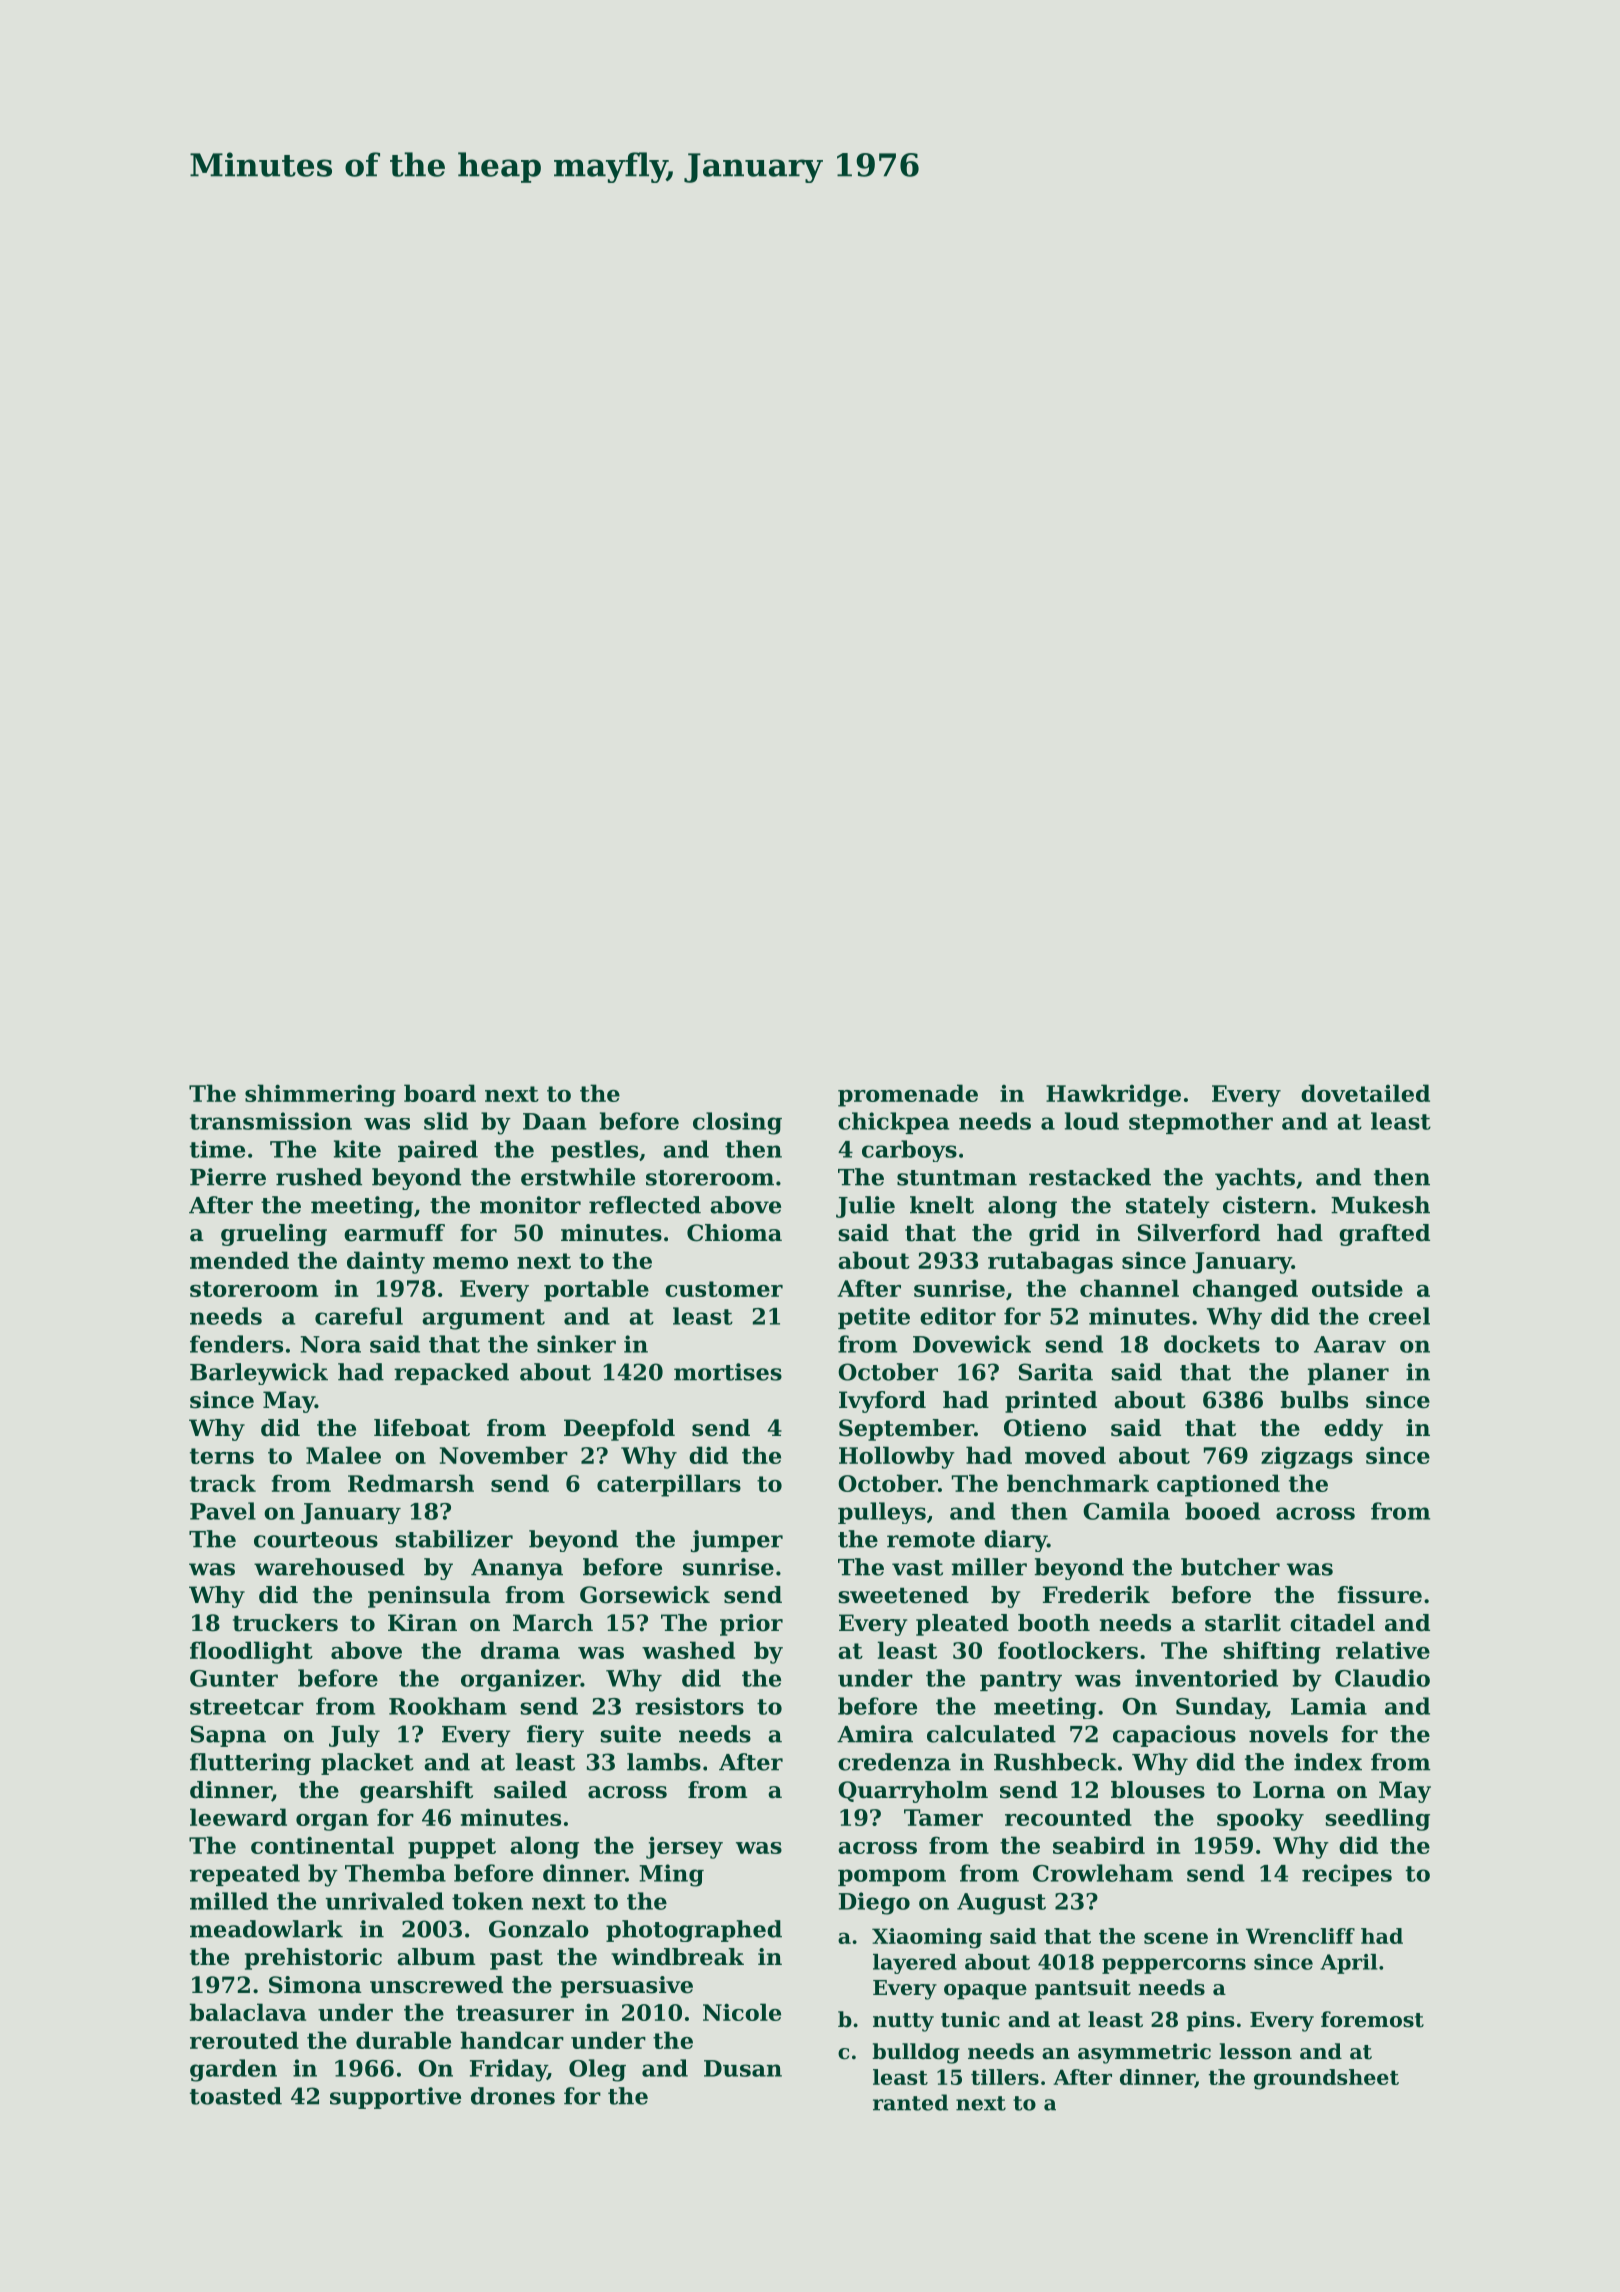  What do you see at coordinates (454, 1539) in the screenshot?
I see `stabilizer` at bounding box center [454, 1539].
